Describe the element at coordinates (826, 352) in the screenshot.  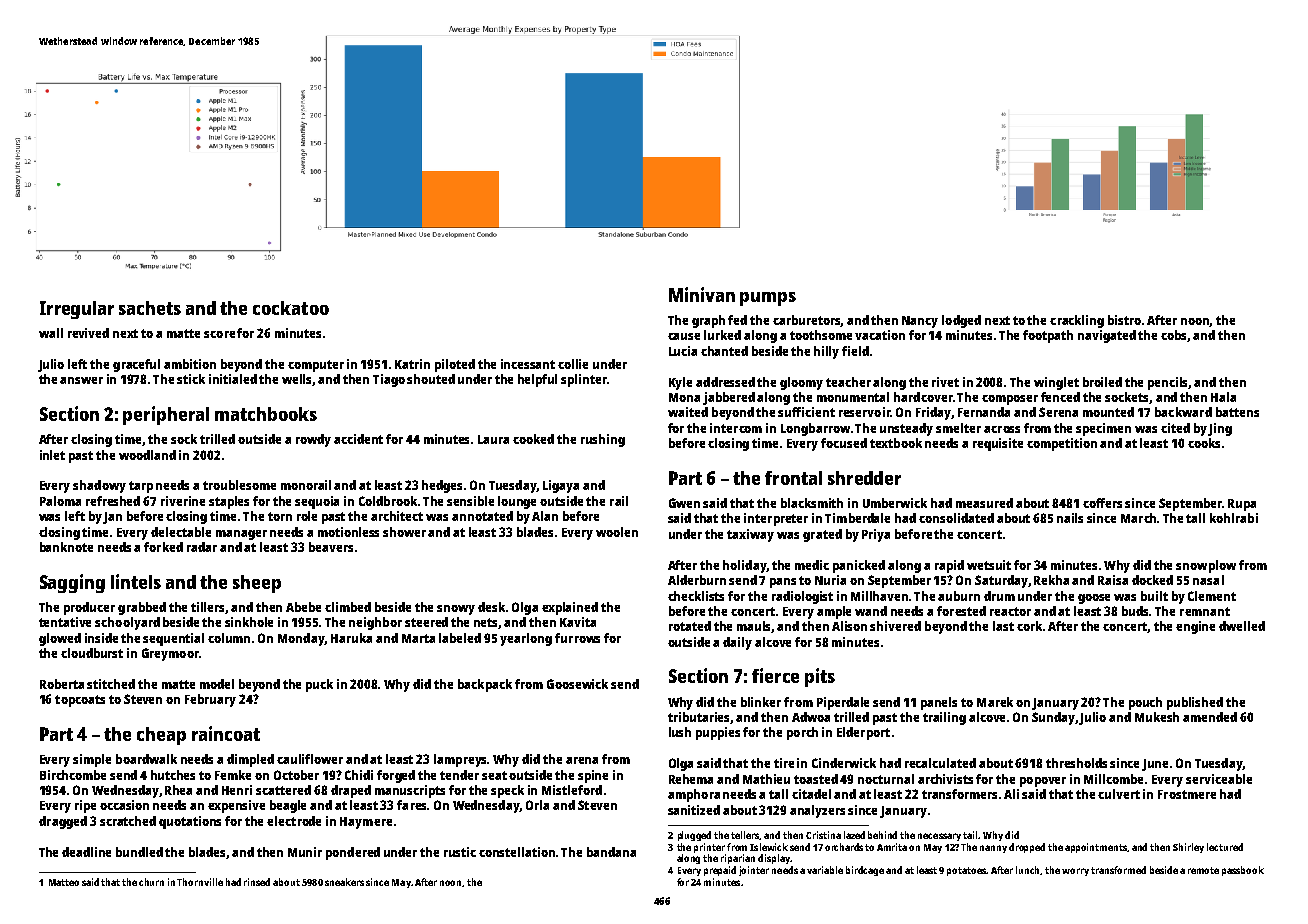
I see `hilly` at that location.
